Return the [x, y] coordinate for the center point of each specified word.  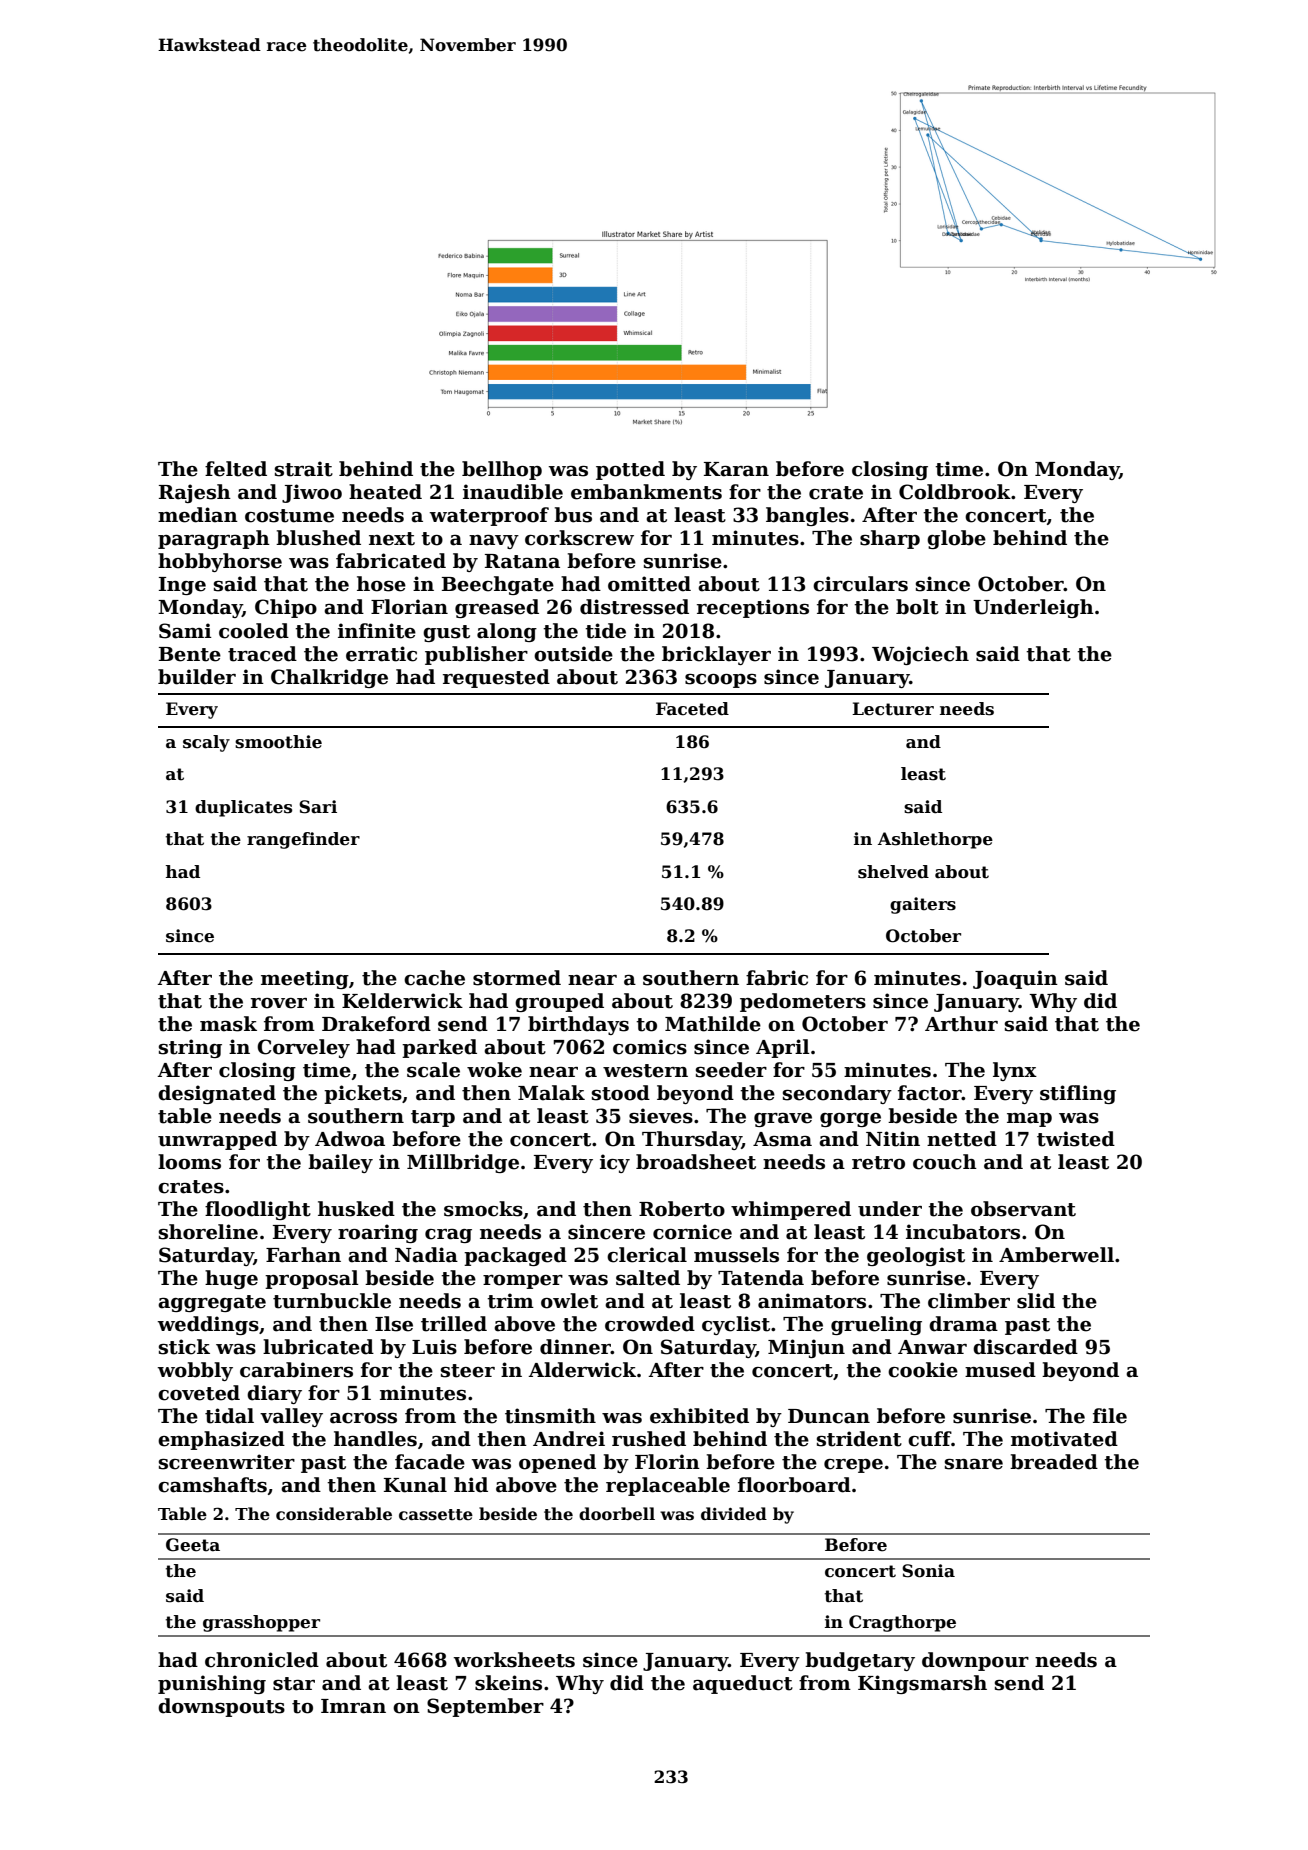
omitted [649, 584]
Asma [782, 1139]
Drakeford [376, 1024]
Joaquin [1015, 979]
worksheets [514, 1660]
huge [231, 1279]
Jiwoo [312, 493]
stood [621, 1093]
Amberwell [1056, 1255]
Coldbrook [955, 492]
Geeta [193, 1545]
